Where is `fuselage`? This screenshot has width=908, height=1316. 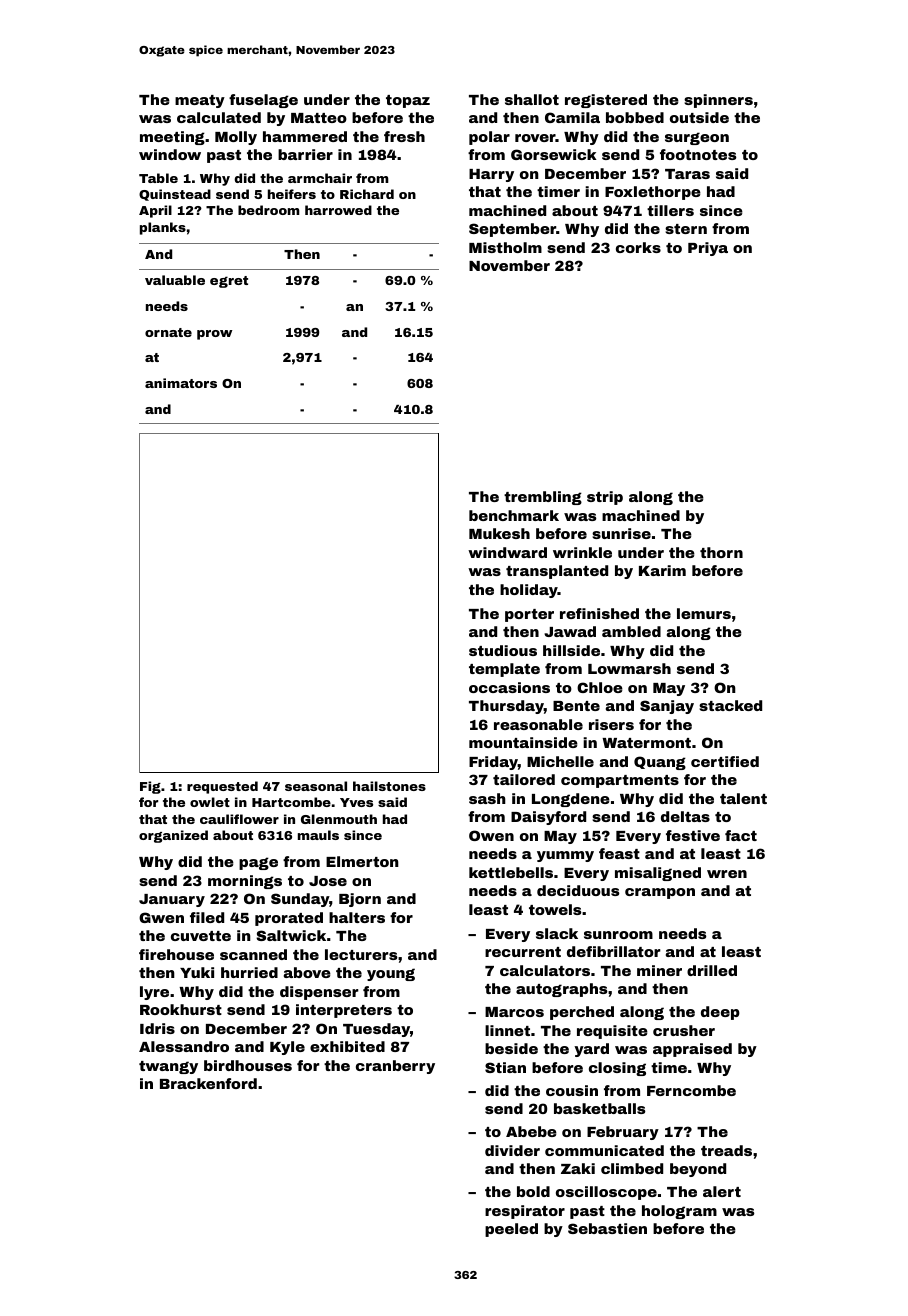 fuselage is located at coordinates (263, 101).
